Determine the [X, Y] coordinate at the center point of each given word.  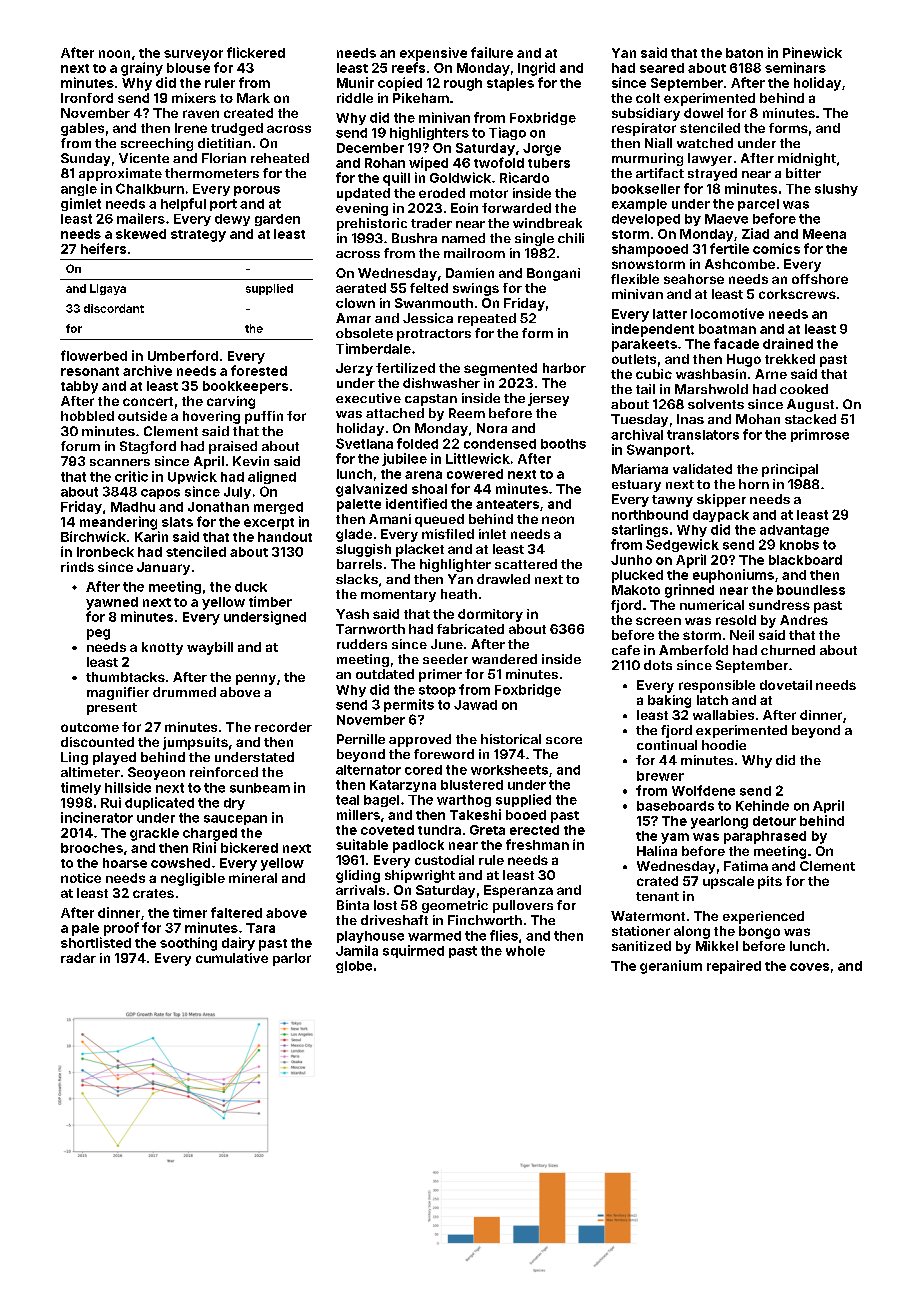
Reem [467, 413]
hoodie [724, 745]
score [564, 740]
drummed [184, 692]
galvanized [371, 490]
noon [114, 54]
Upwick [192, 477]
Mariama [640, 469]
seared [662, 68]
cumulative [232, 958]
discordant [114, 308]
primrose [820, 435]
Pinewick [812, 52]
